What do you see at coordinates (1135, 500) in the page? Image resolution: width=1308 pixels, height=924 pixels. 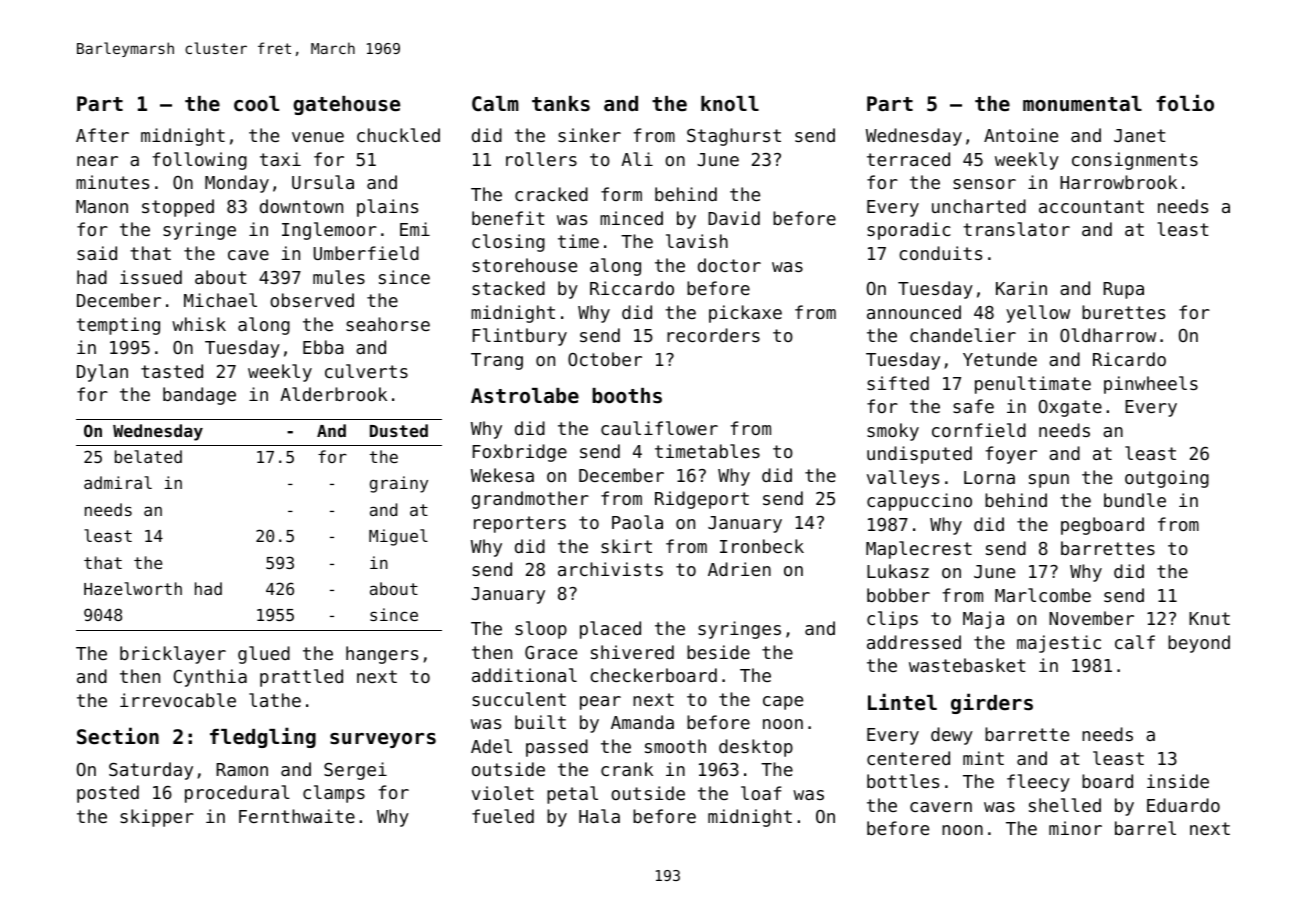 I see `bundle` at bounding box center [1135, 500].
